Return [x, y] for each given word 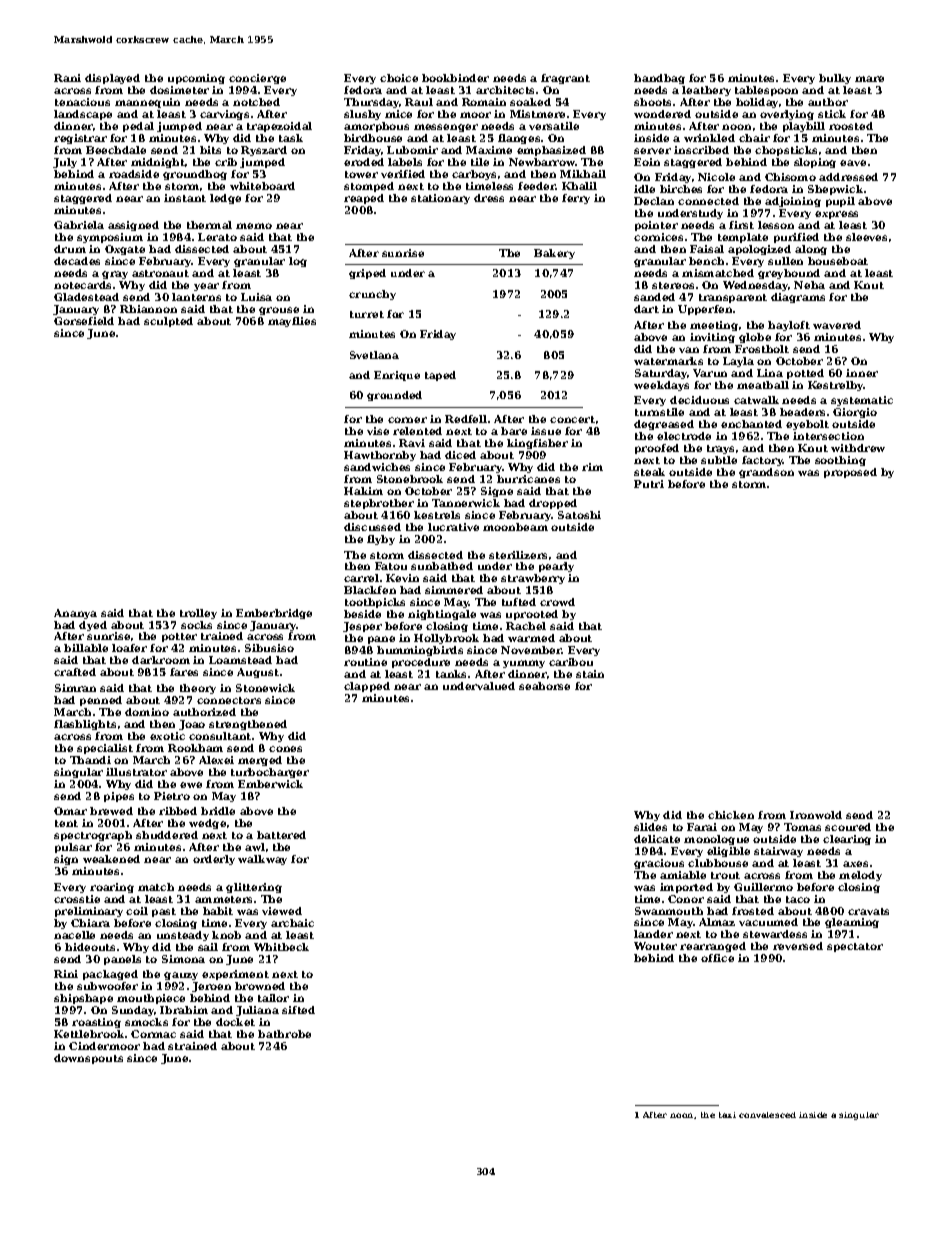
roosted [851, 126]
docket [235, 1022]
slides [650, 827]
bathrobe [284, 1034]
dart [646, 309]
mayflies [292, 322]
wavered [837, 325]
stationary [440, 199]
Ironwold [816, 815]
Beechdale [116, 150]
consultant [220, 736]
